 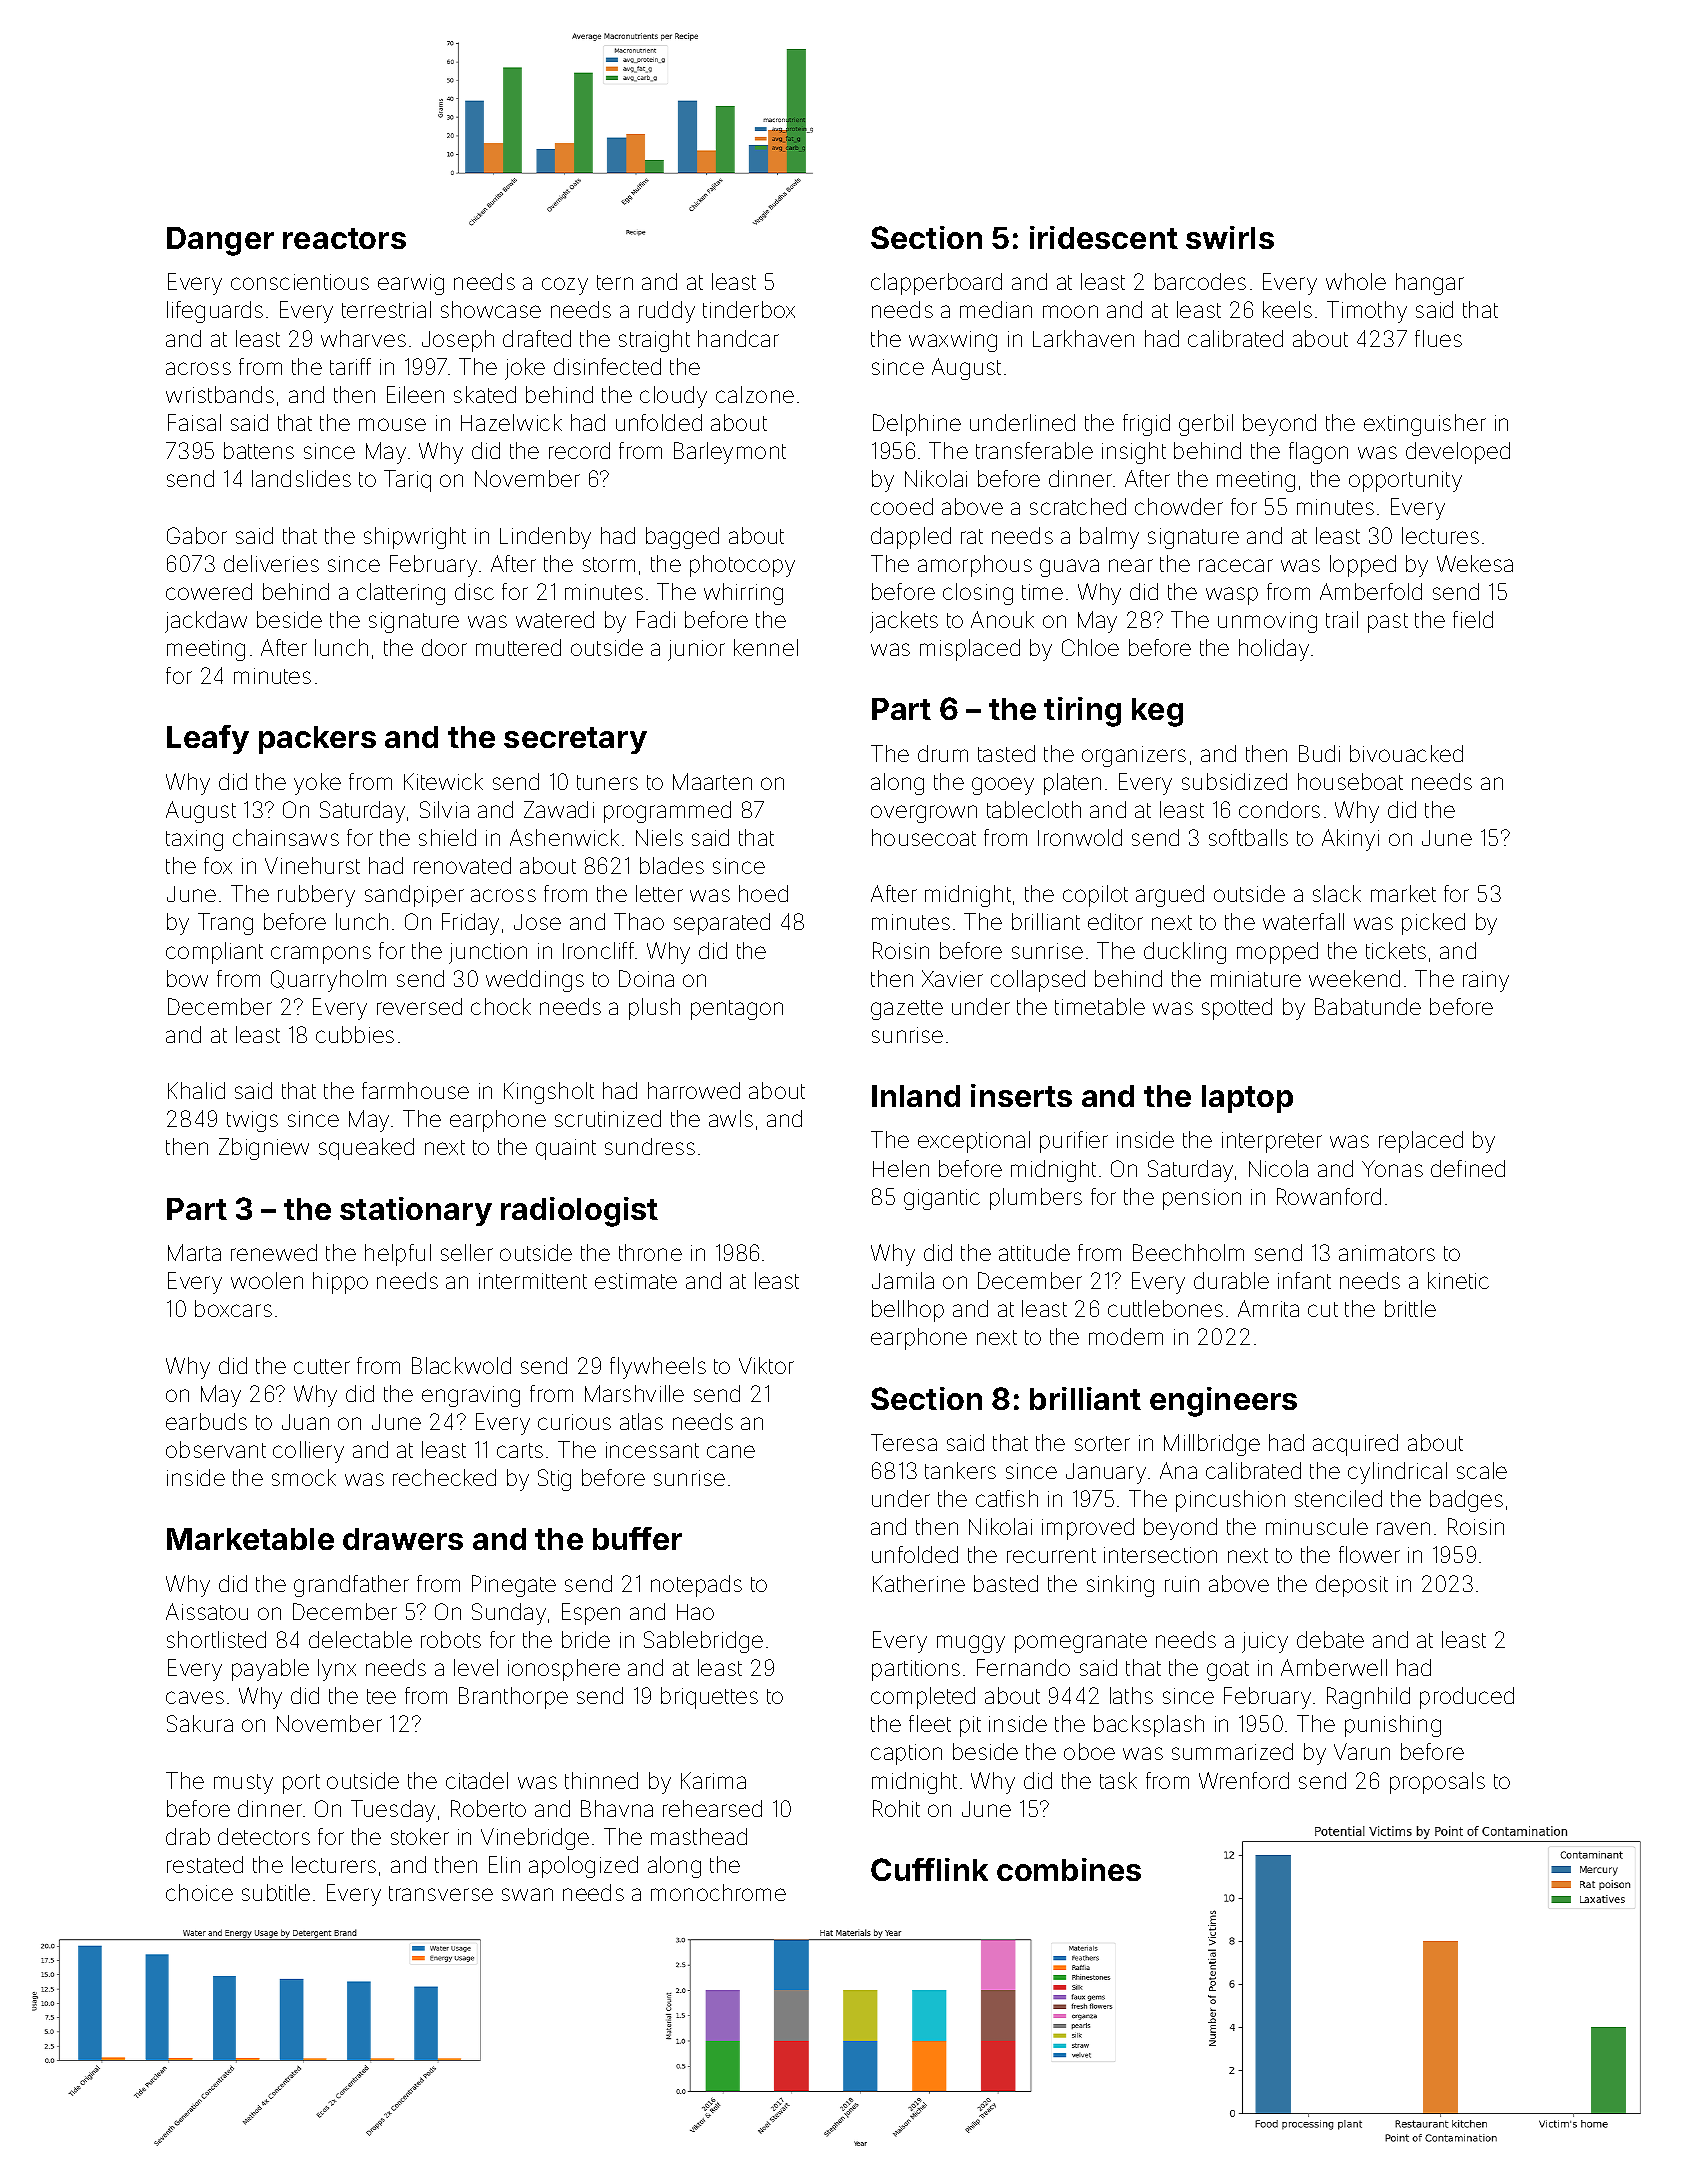 What do you see at coordinates (917, 425) in the page?
I see `Delphine` at bounding box center [917, 425].
